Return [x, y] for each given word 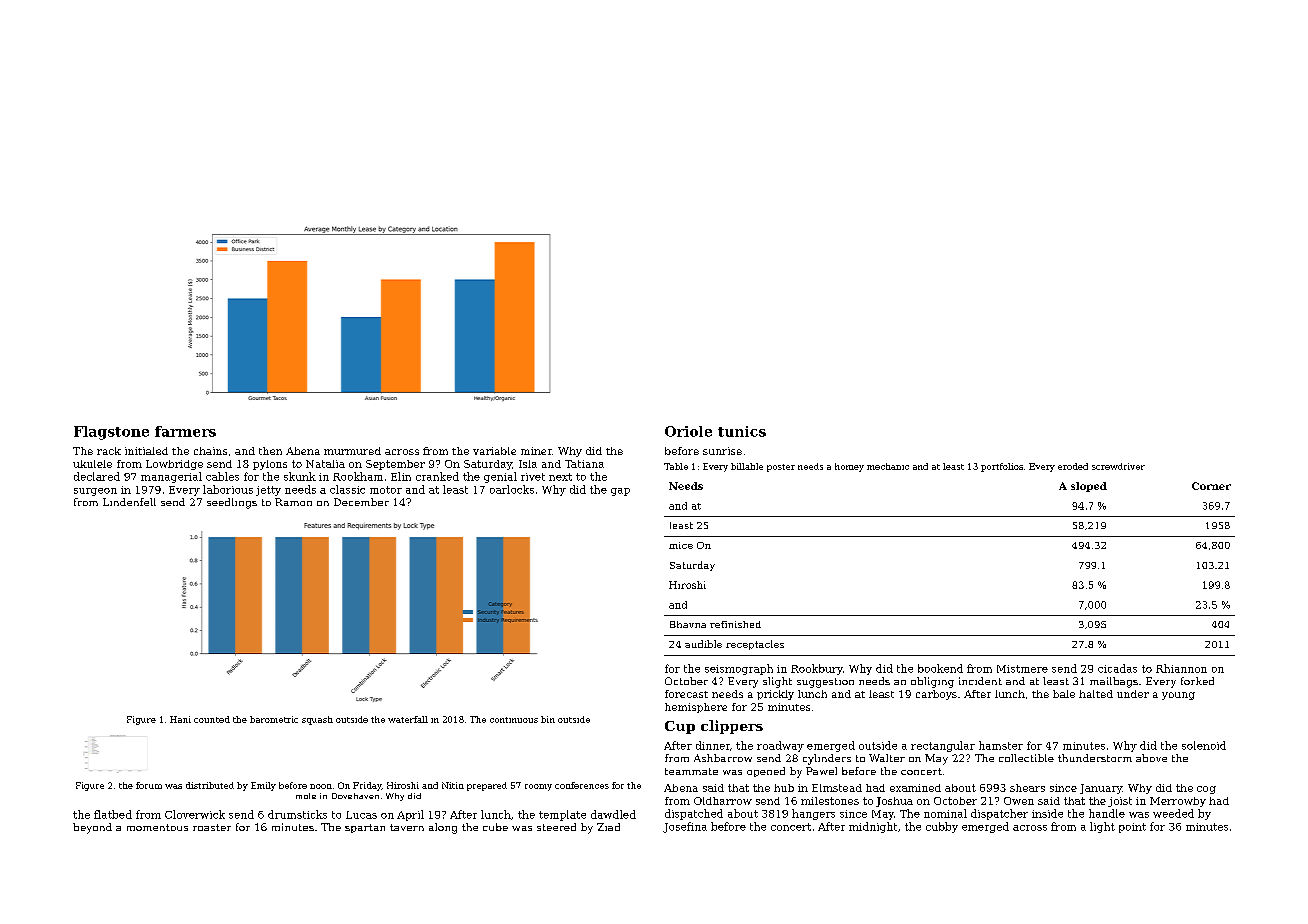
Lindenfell [129, 502]
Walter [887, 758]
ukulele [92, 464]
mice [681, 545]
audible [703, 644]
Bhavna [688, 624]
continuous [514, 720]
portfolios [1002, 467]
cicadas [1117, 668]
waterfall [408, 719]
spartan [365, 828]
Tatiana [584, 464]
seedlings [232, 503]
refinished [735, 624]
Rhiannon [1181, 668]
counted [212, 719]
